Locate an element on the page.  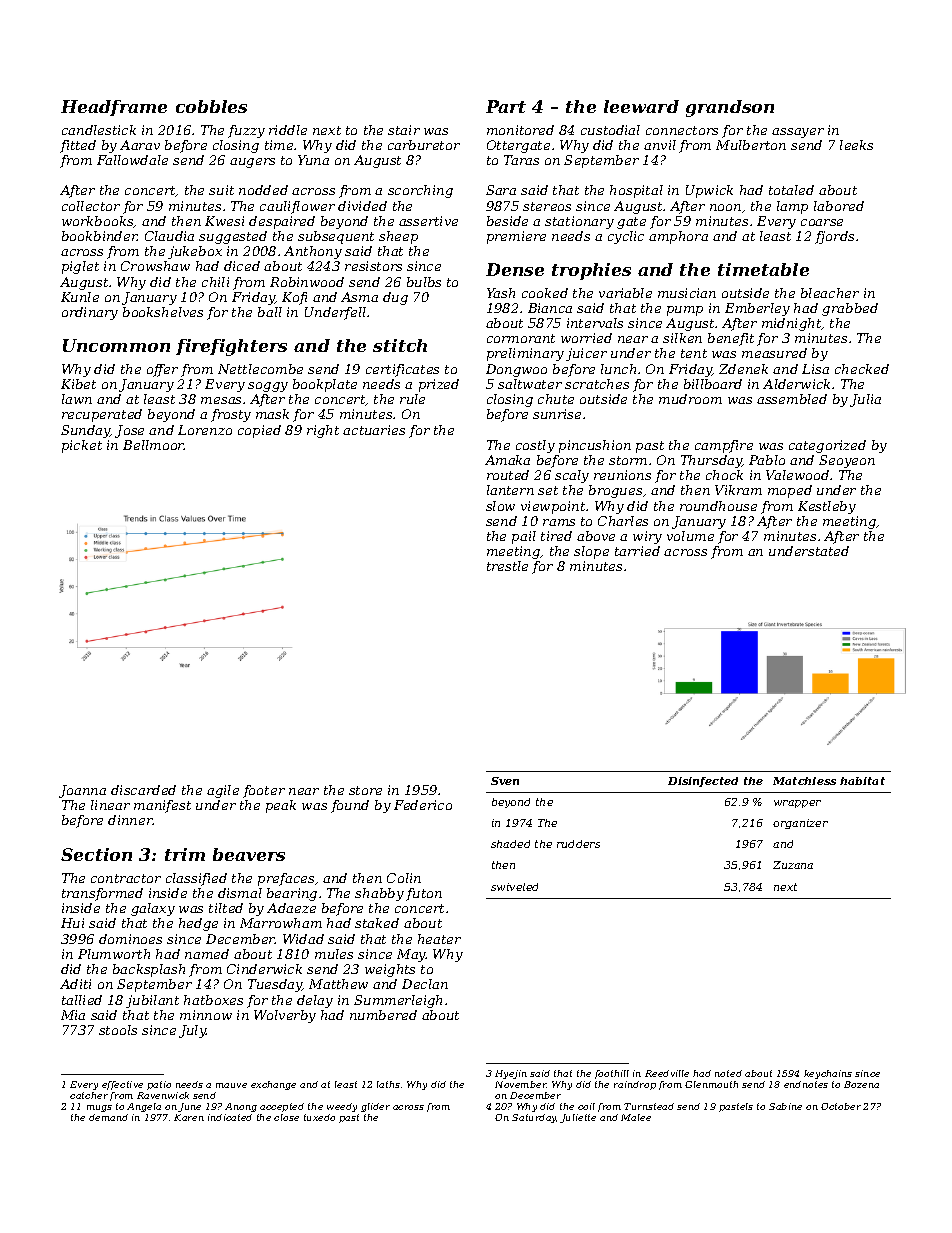
contractor is located at coordinates (126, 878).
